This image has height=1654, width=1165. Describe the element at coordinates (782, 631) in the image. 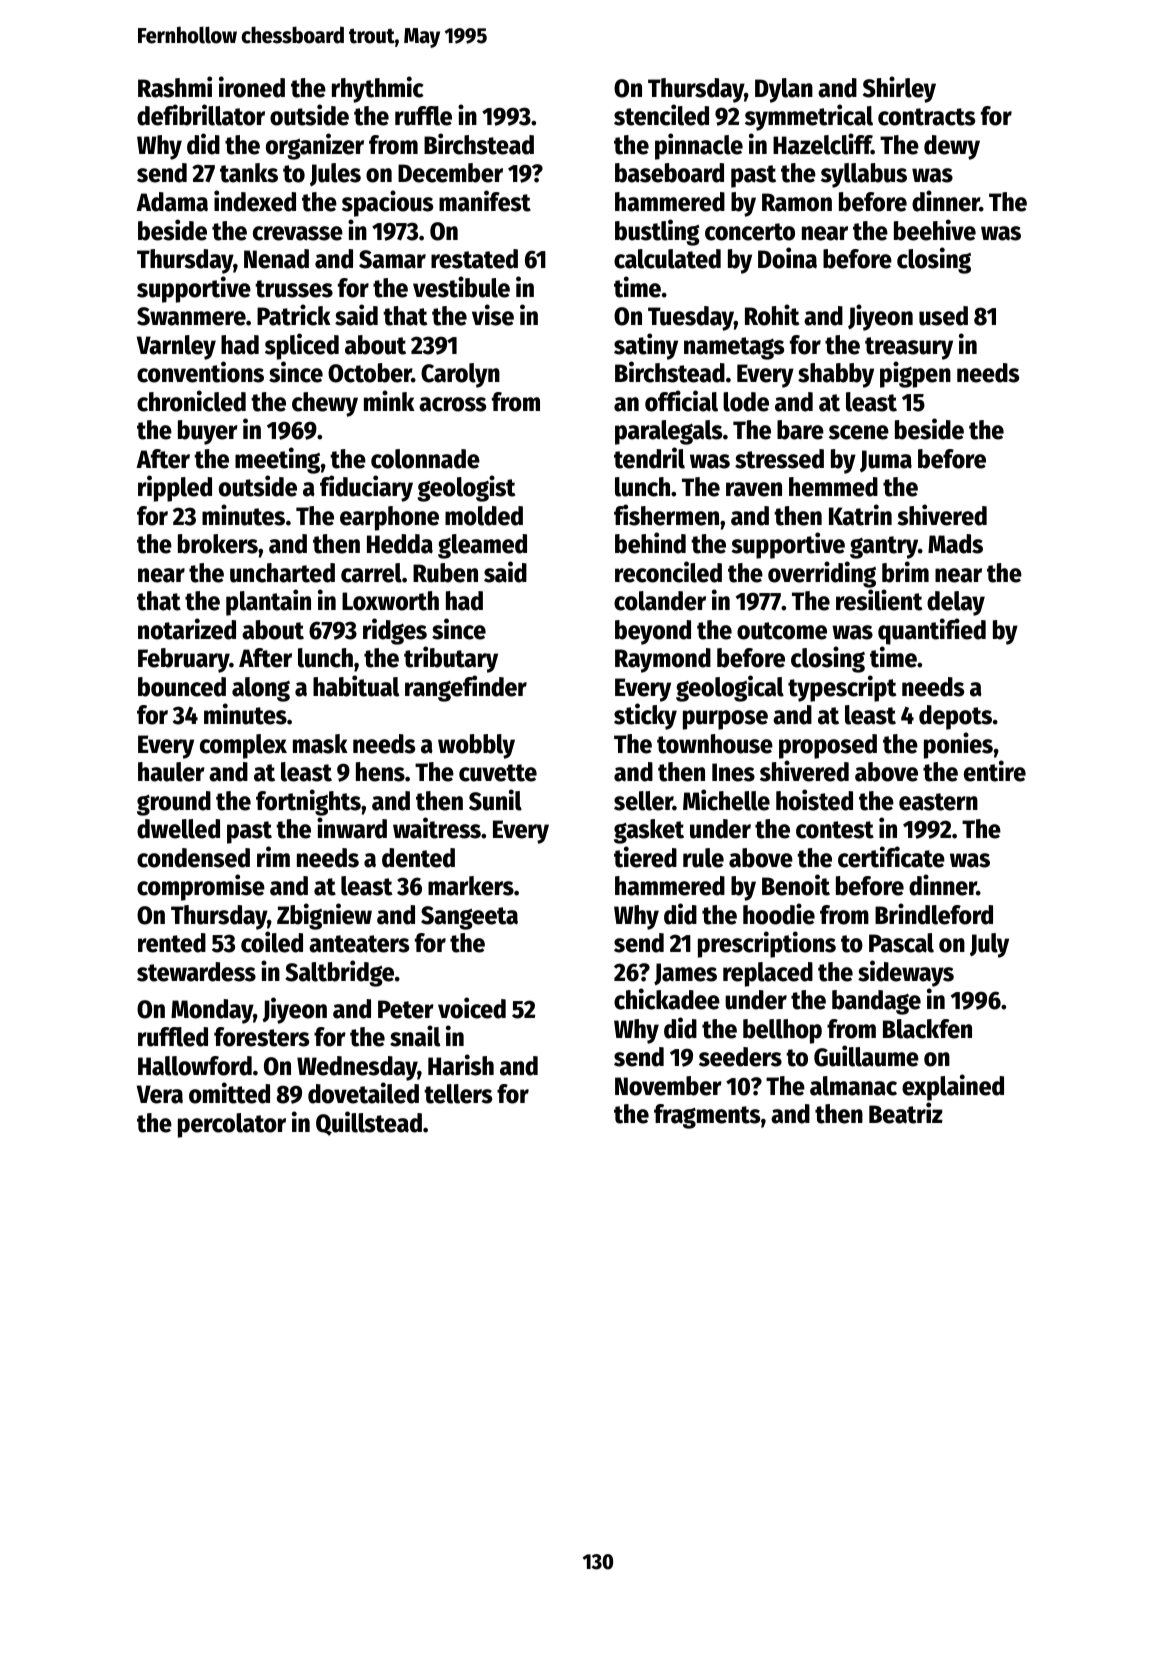

I see `outcome` at that location.
